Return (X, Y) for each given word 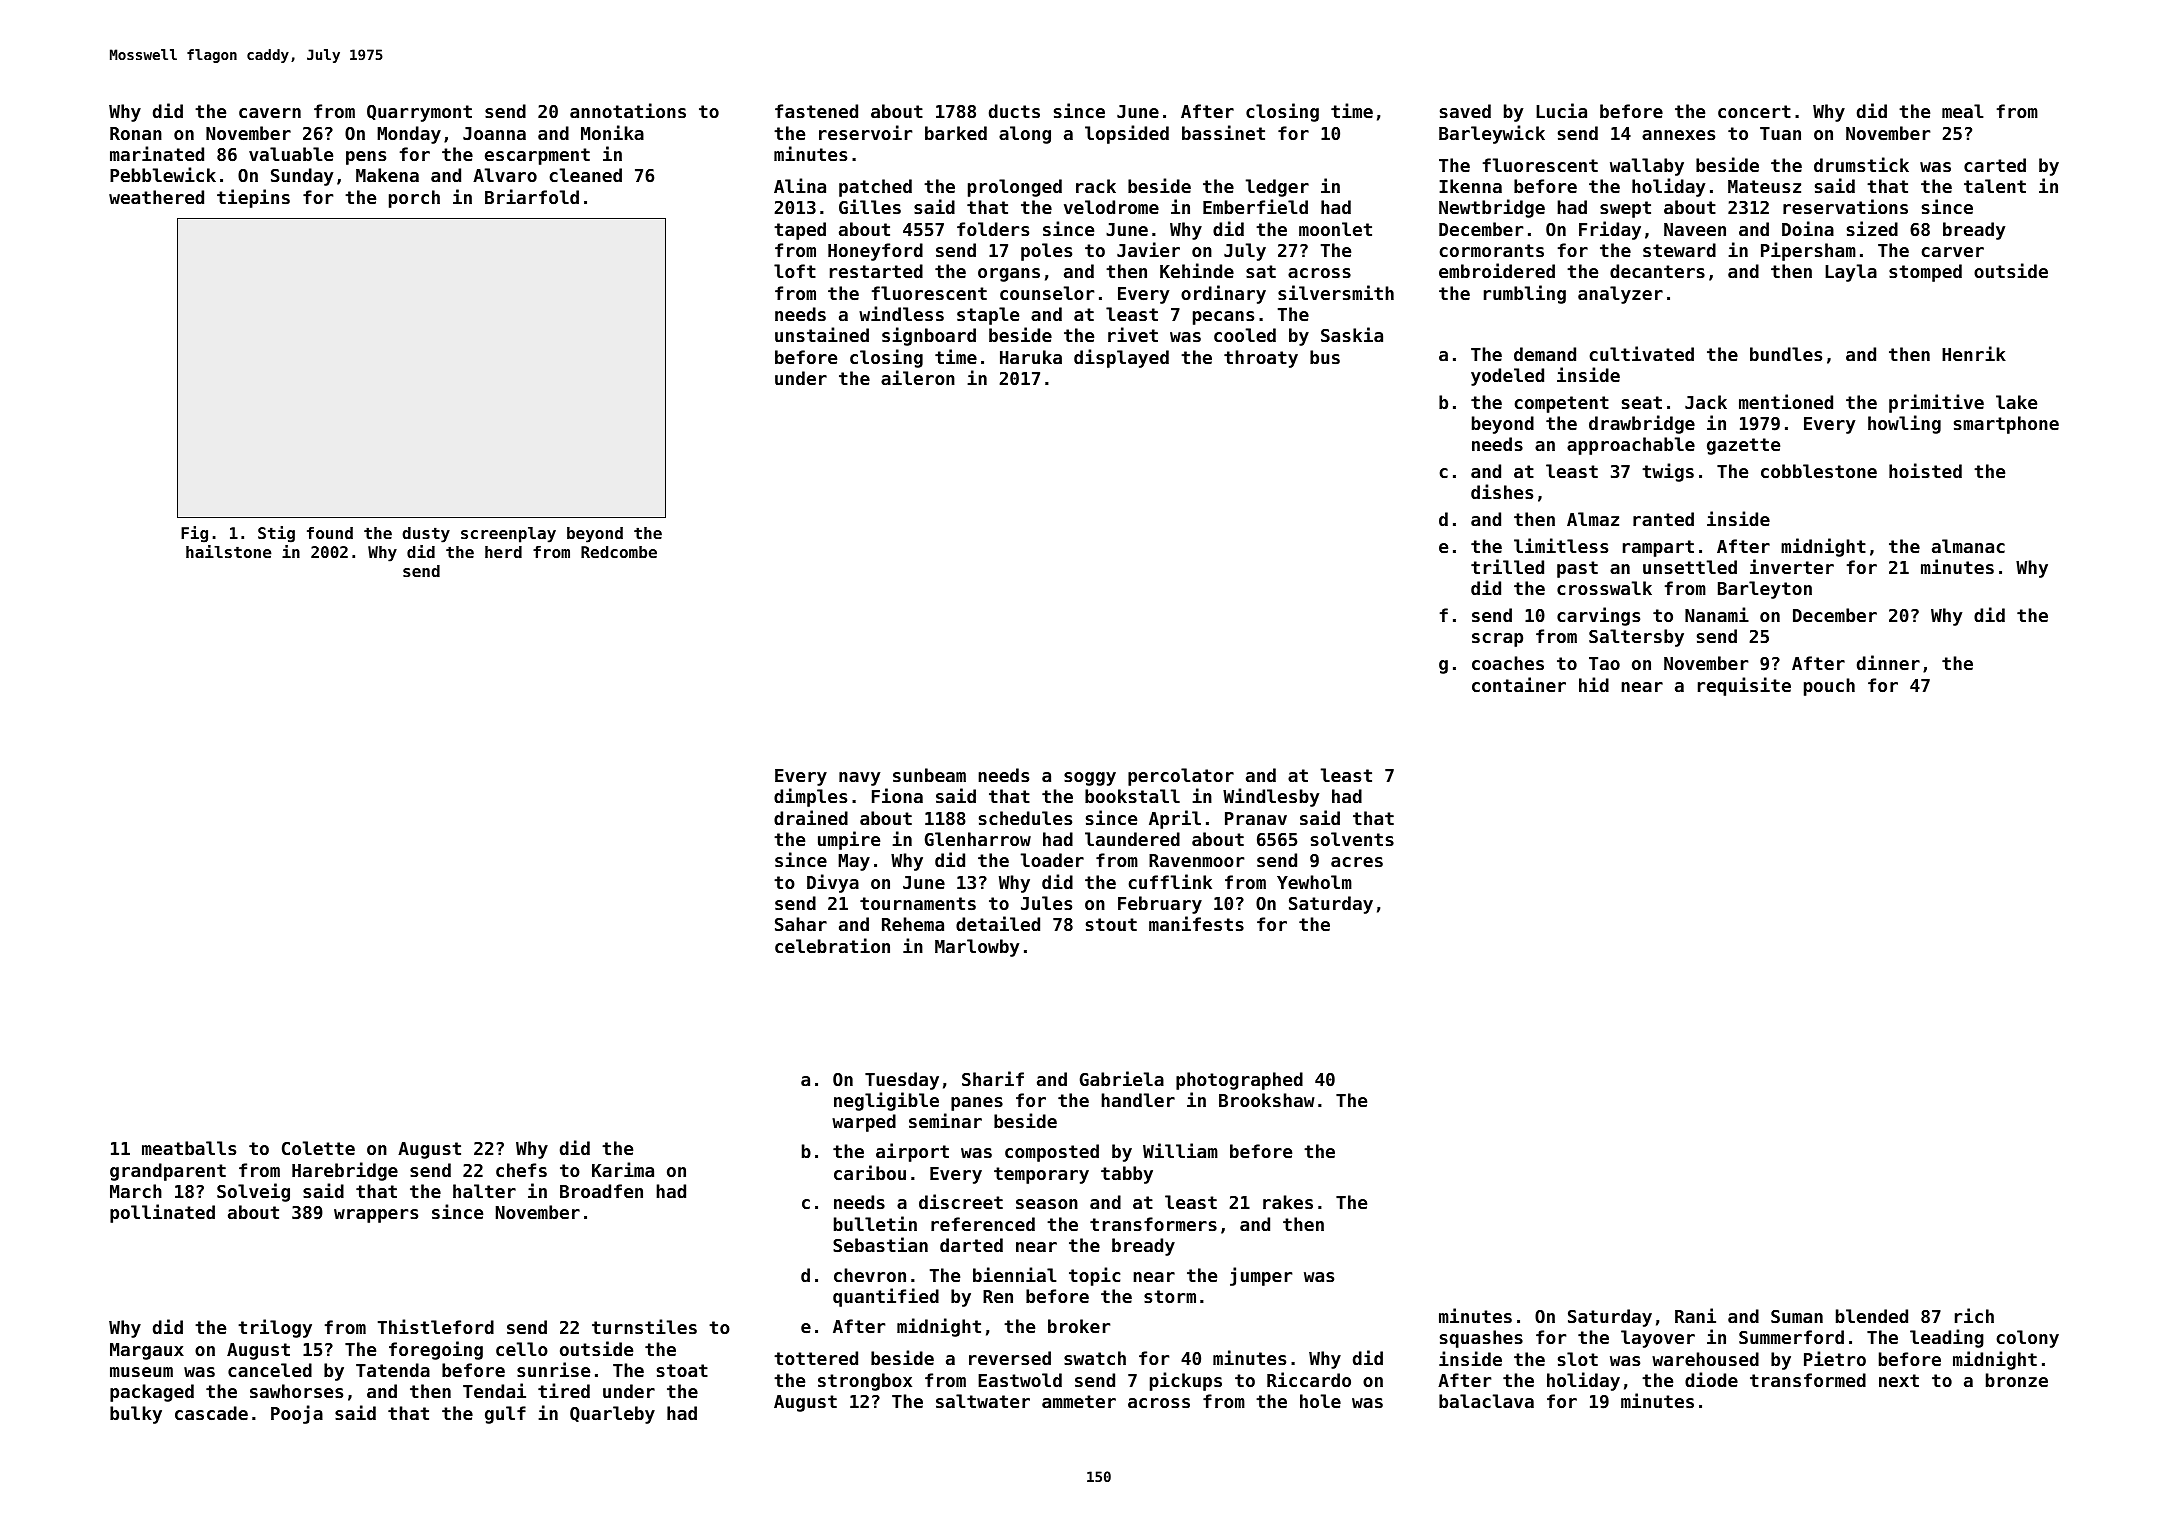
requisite (1744, 686)
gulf (505, 1415)
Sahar (801, 924)
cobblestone (1819, 471)
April (1175, 819)
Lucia (1561, 110)
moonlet (1335, 229)
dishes (1502, 491)
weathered (156, 197)
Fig (194, 534)
